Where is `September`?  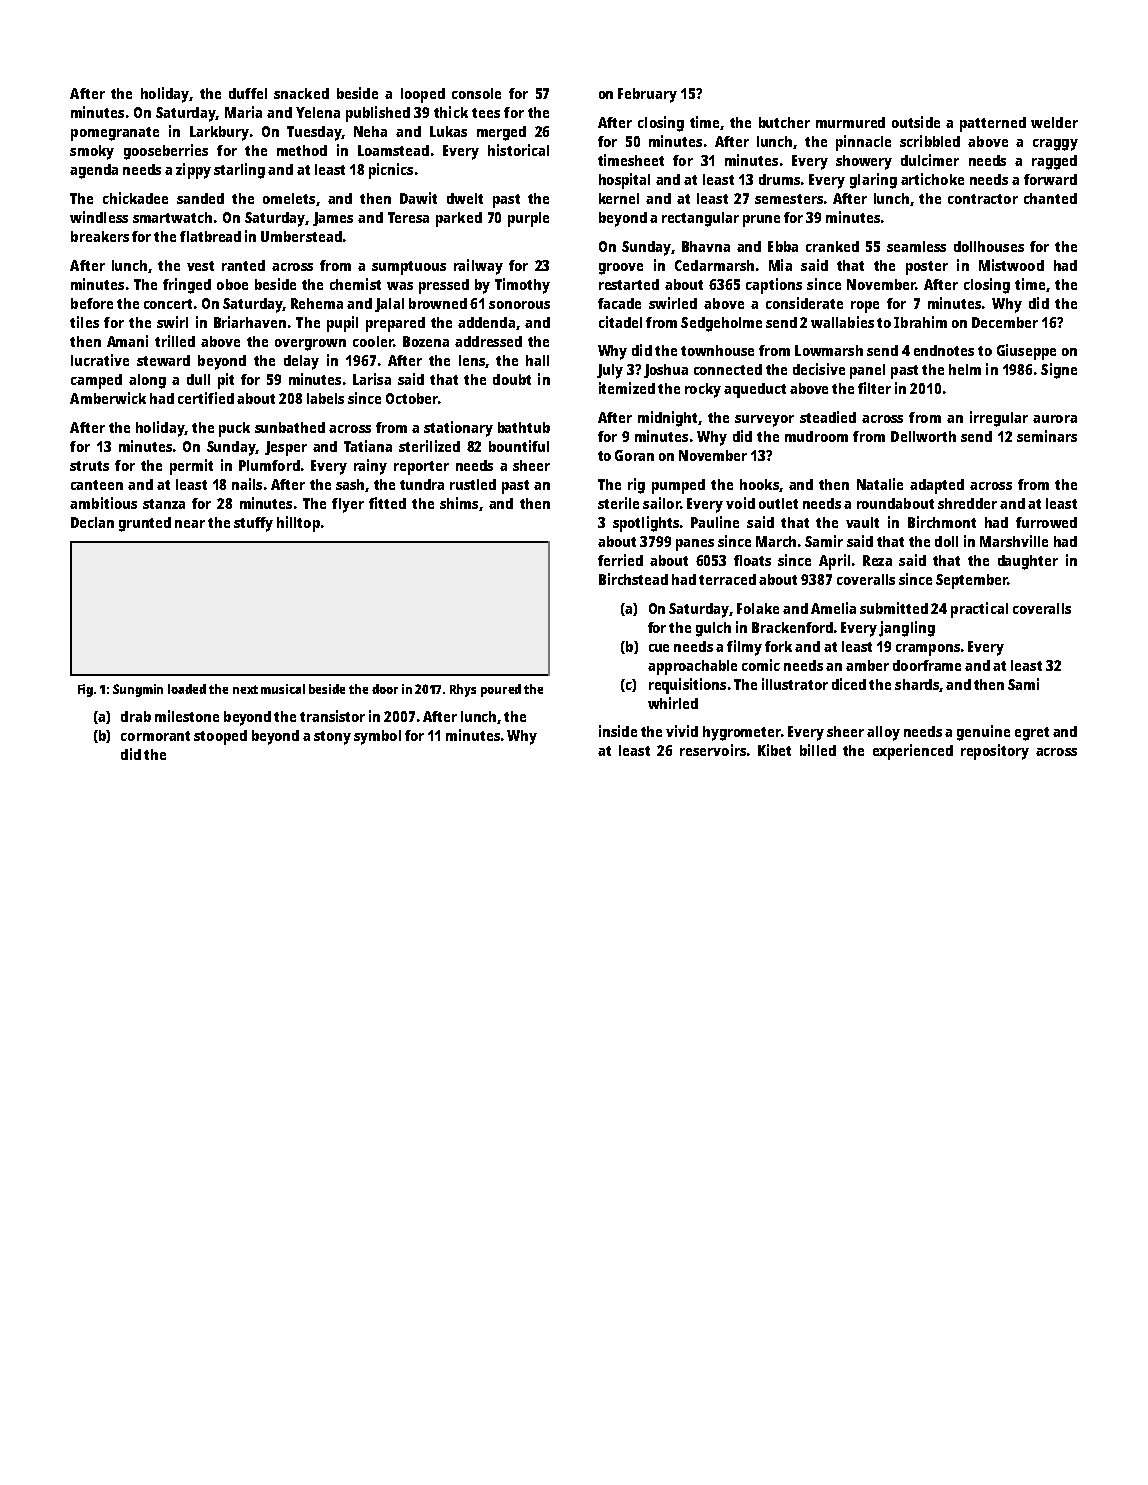
September is located at coordinates (971, 581).
